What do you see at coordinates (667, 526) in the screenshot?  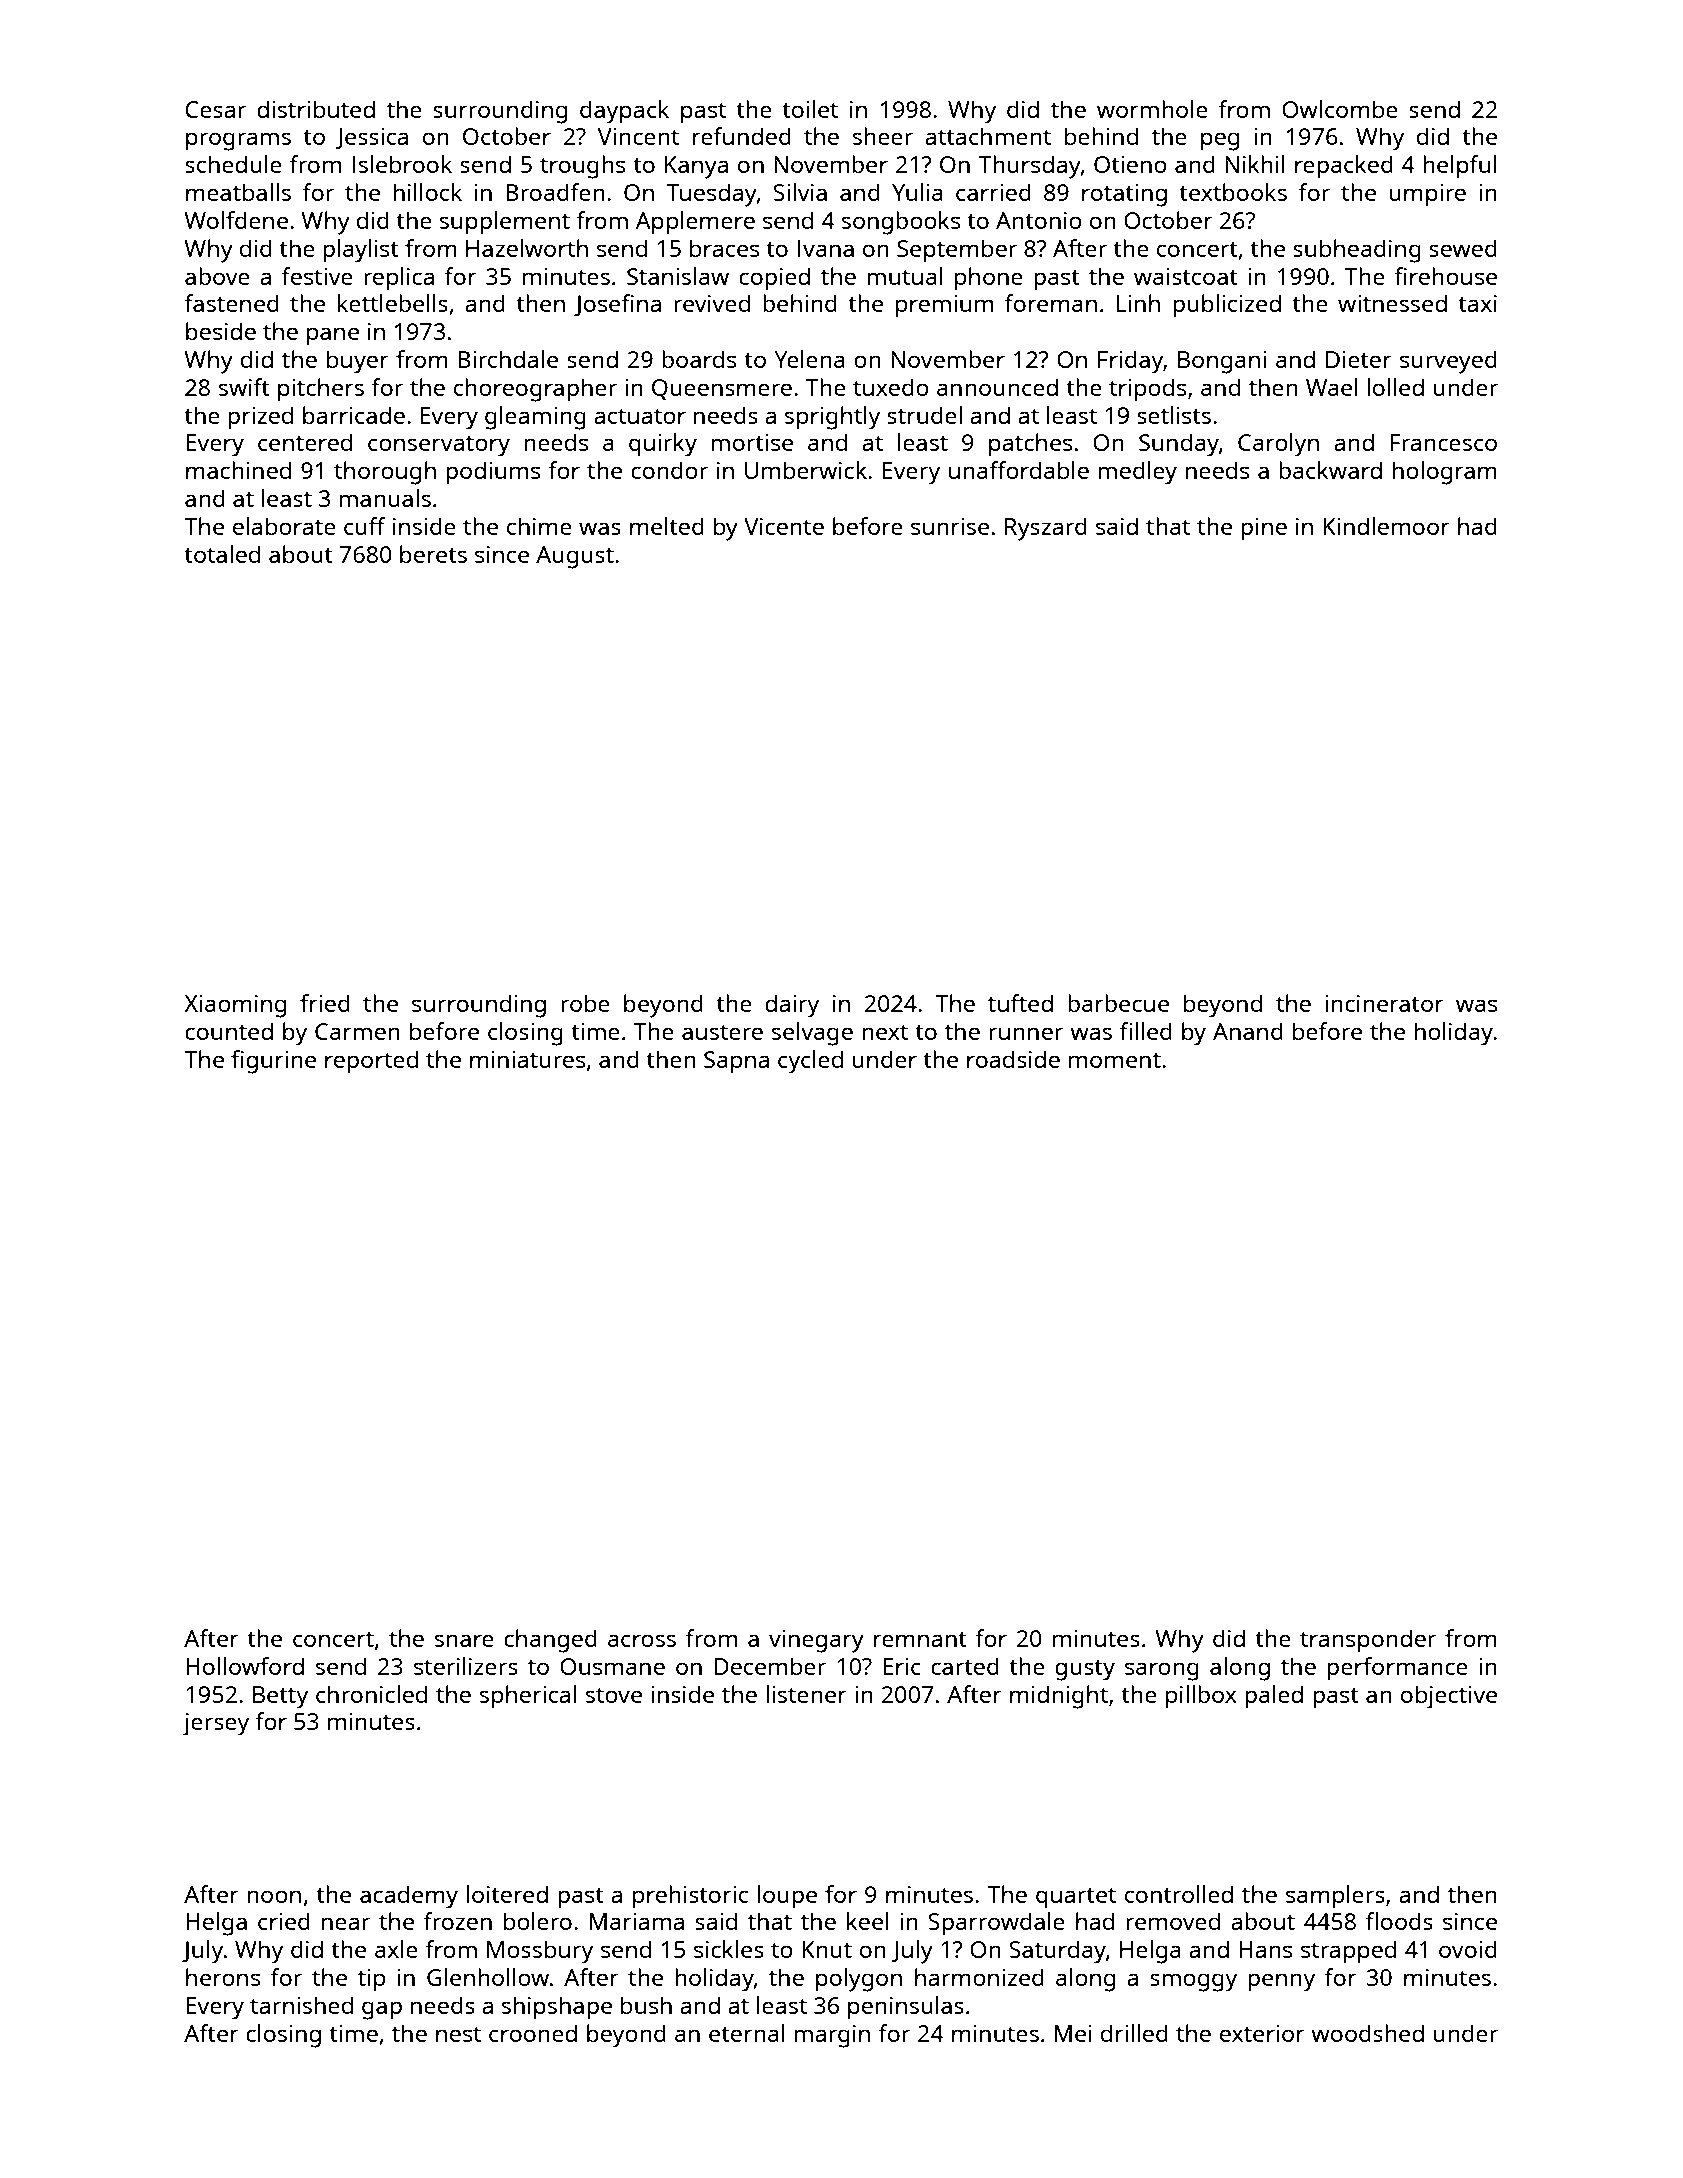 I see `melted` at bounding box center [667, 526].
